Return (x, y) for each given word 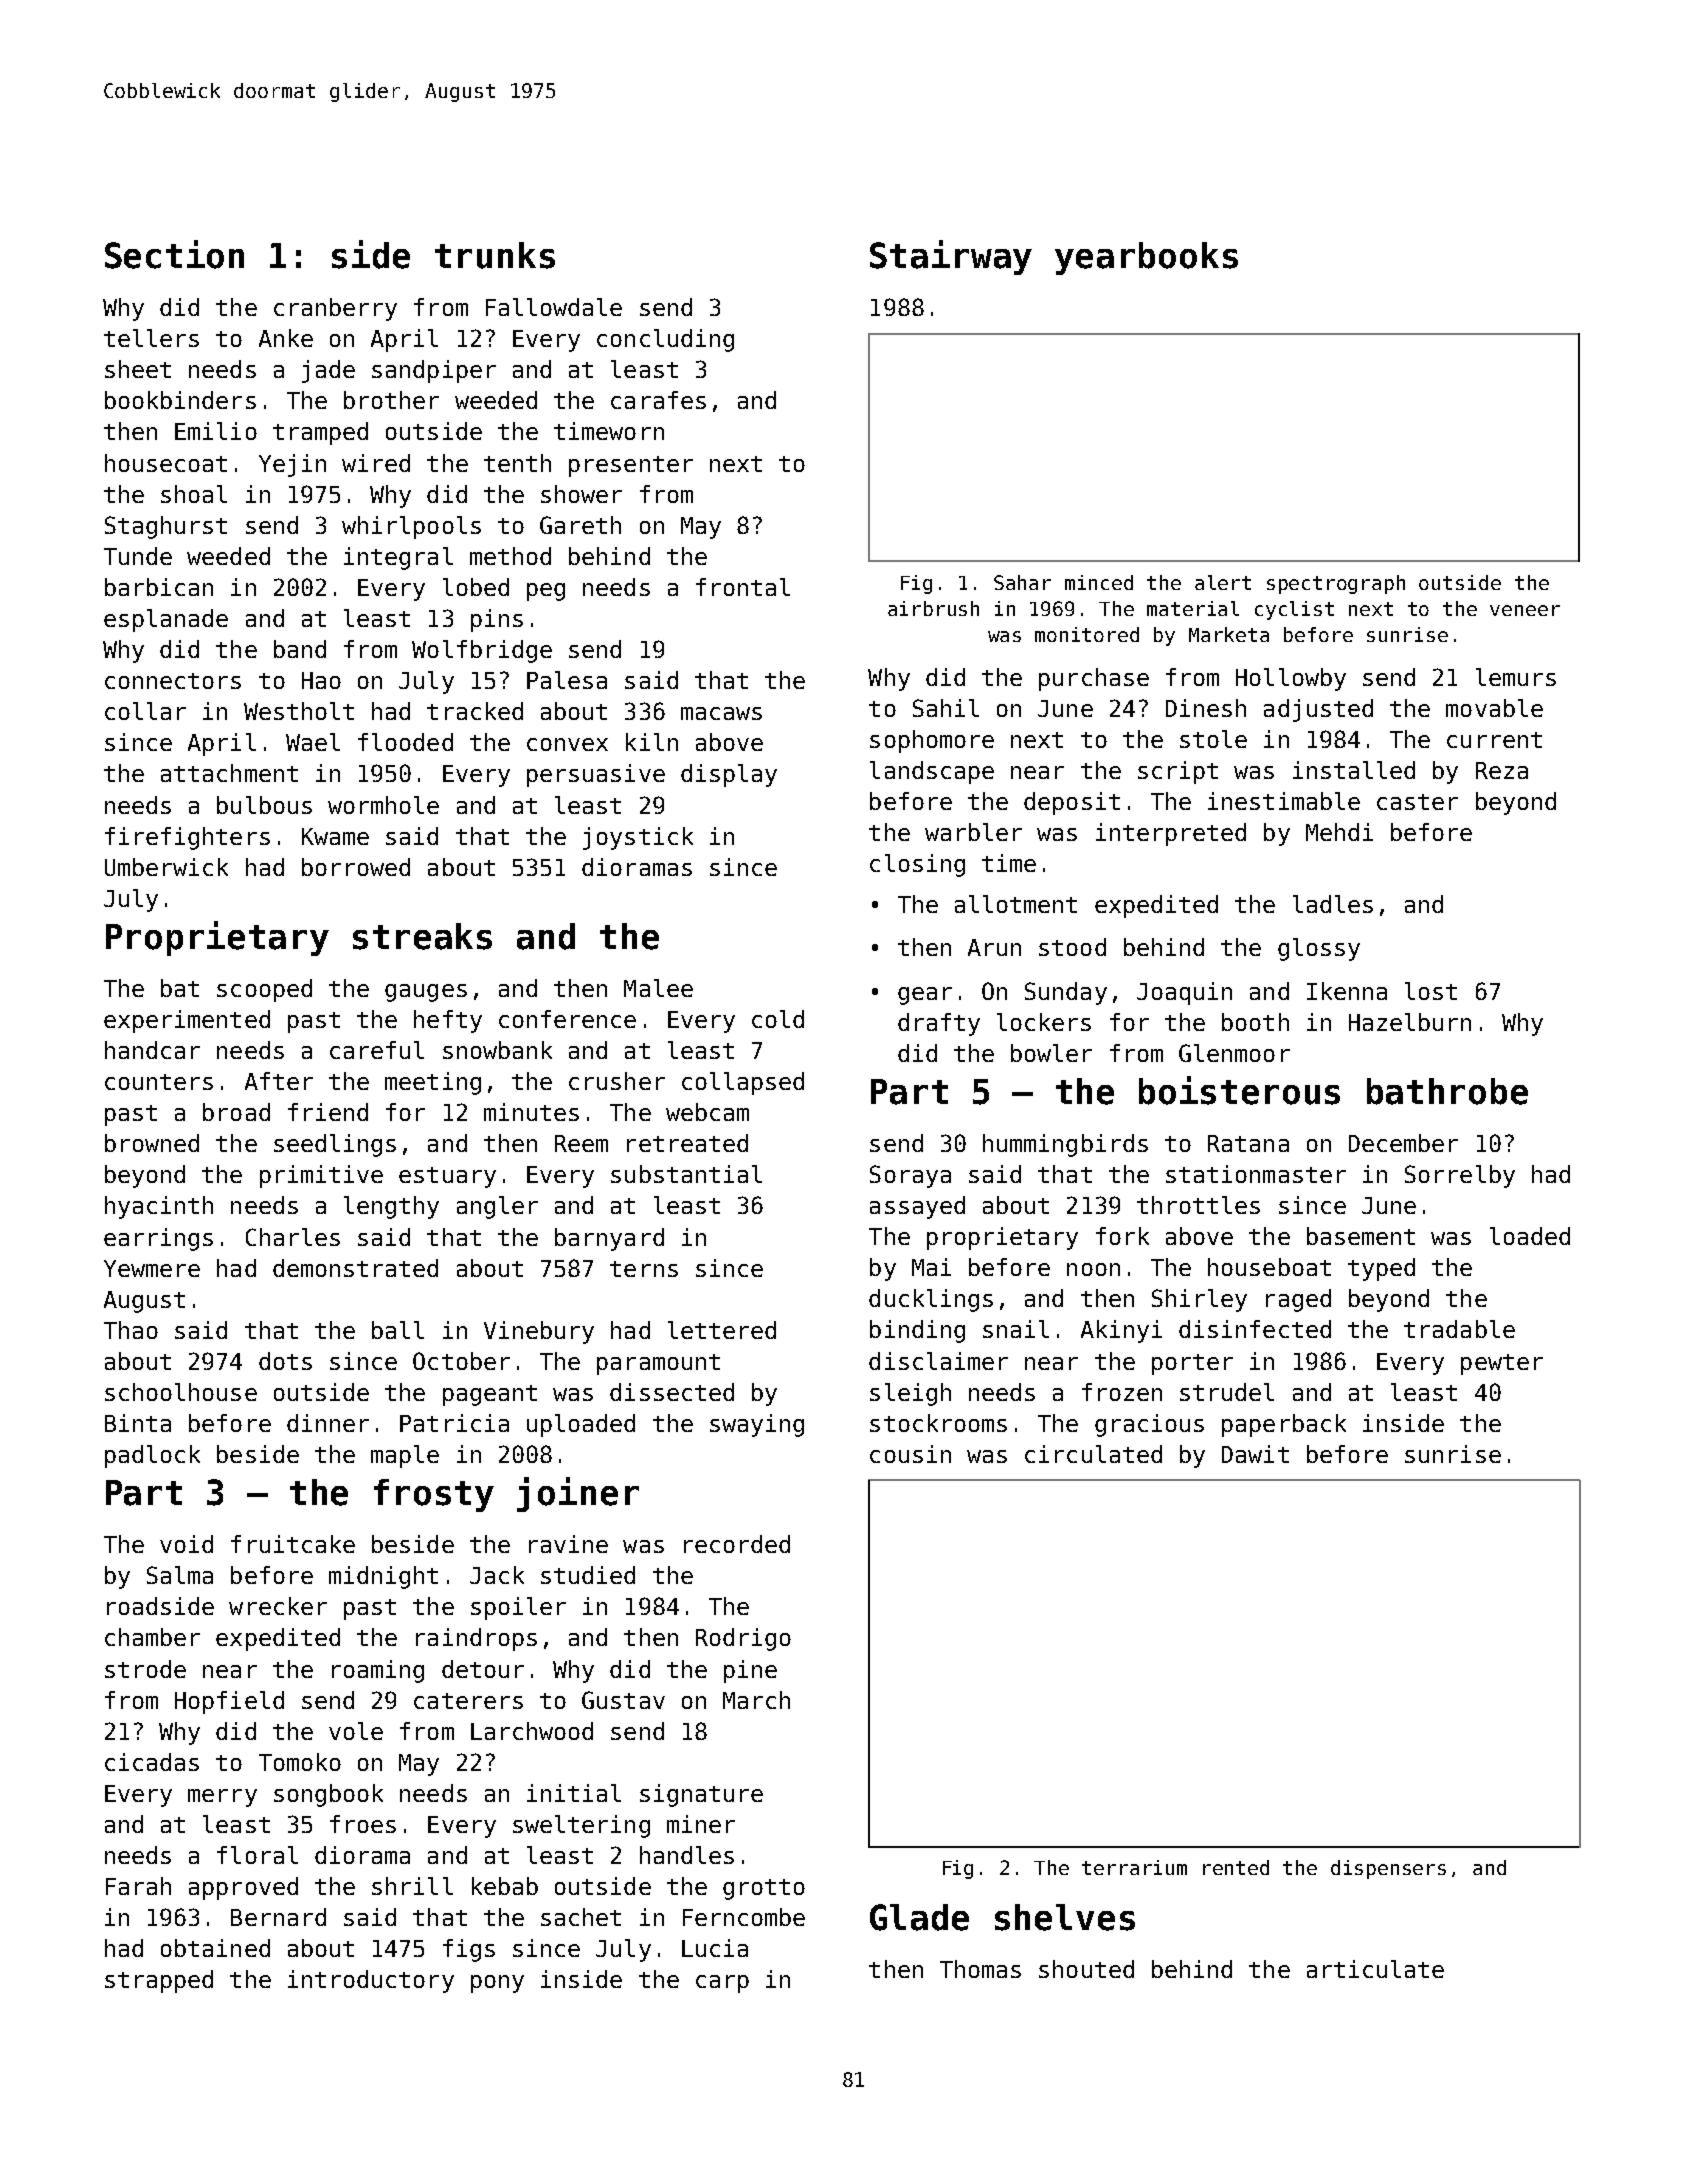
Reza (1502, 770)
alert (1223, 582)
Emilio (216, 431)
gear (925, 996)
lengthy (391, 1207)
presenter (631, 466)
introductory (371, 1981)
